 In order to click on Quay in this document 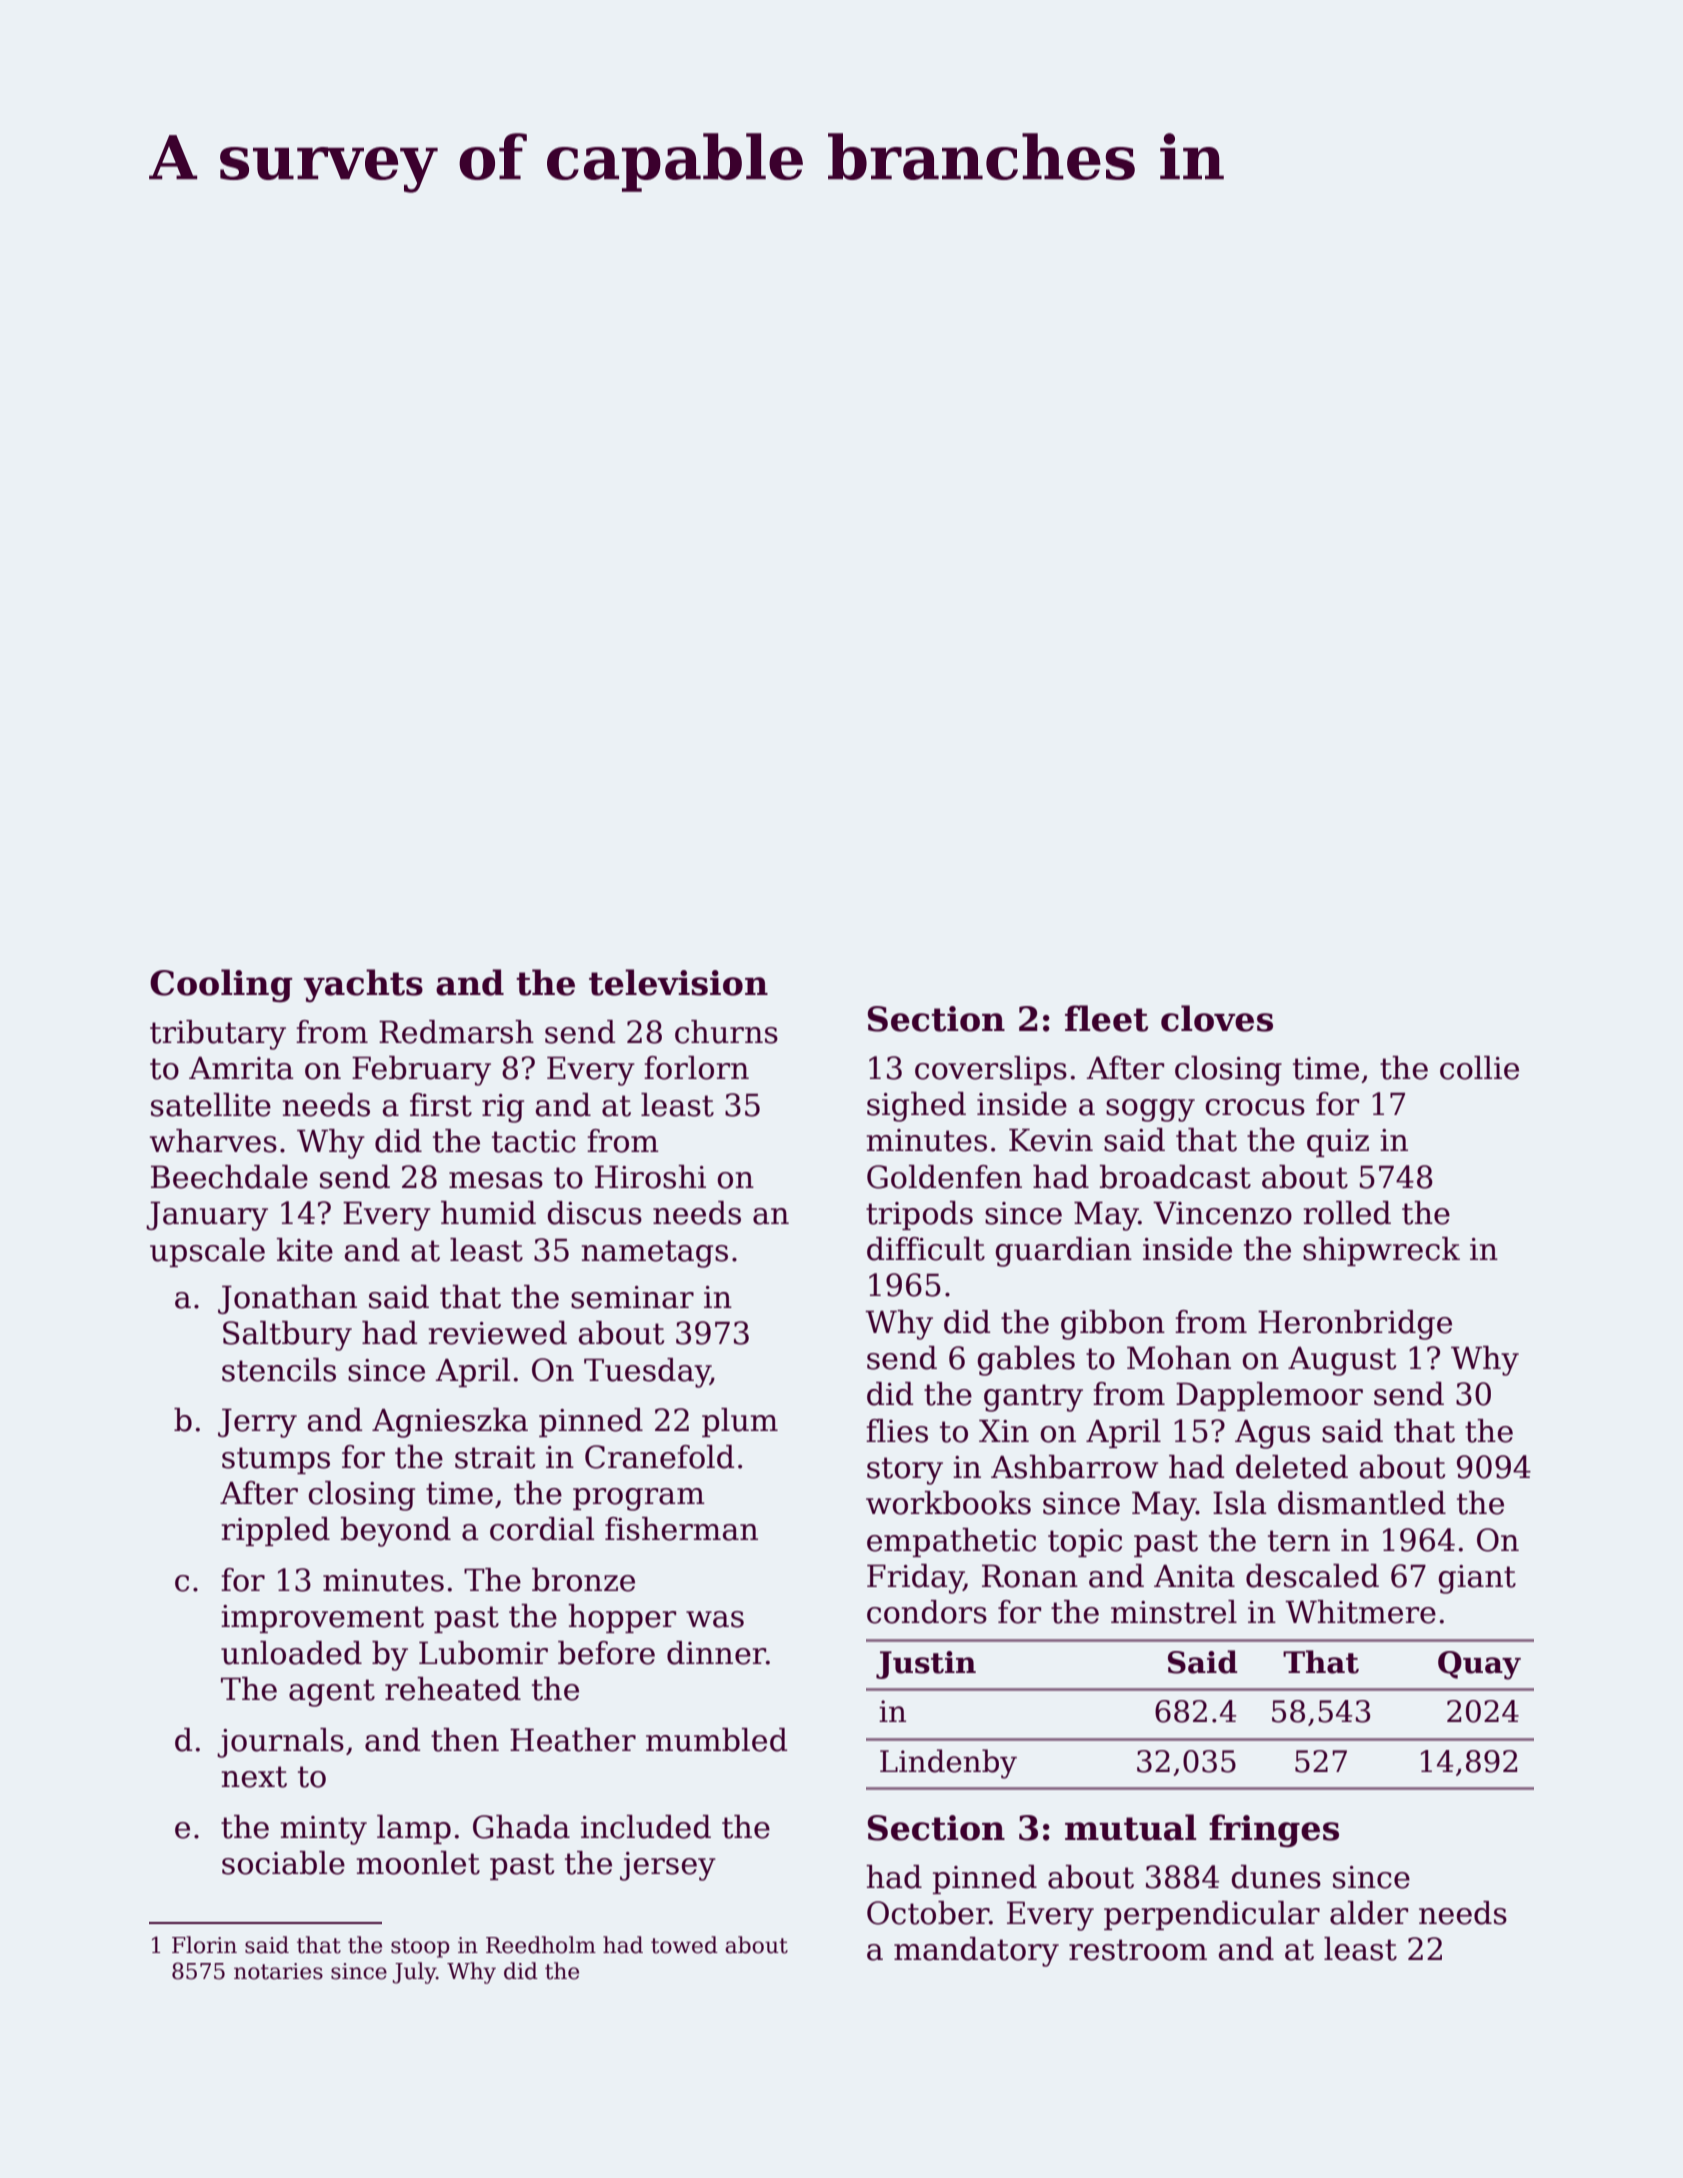, I will do `click(1479, 1665)`.
